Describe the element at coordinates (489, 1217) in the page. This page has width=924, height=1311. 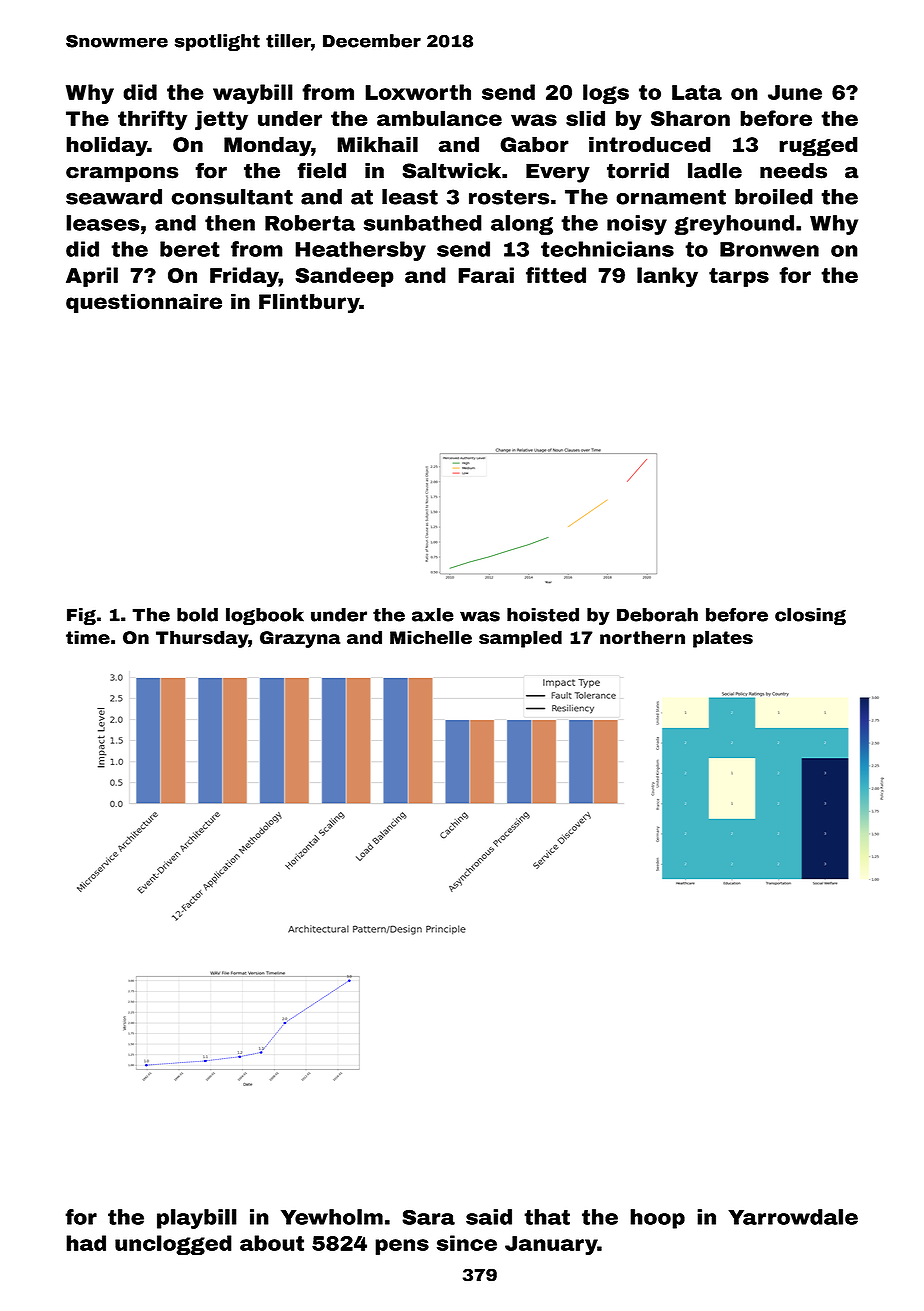
I see `said` at that location.
